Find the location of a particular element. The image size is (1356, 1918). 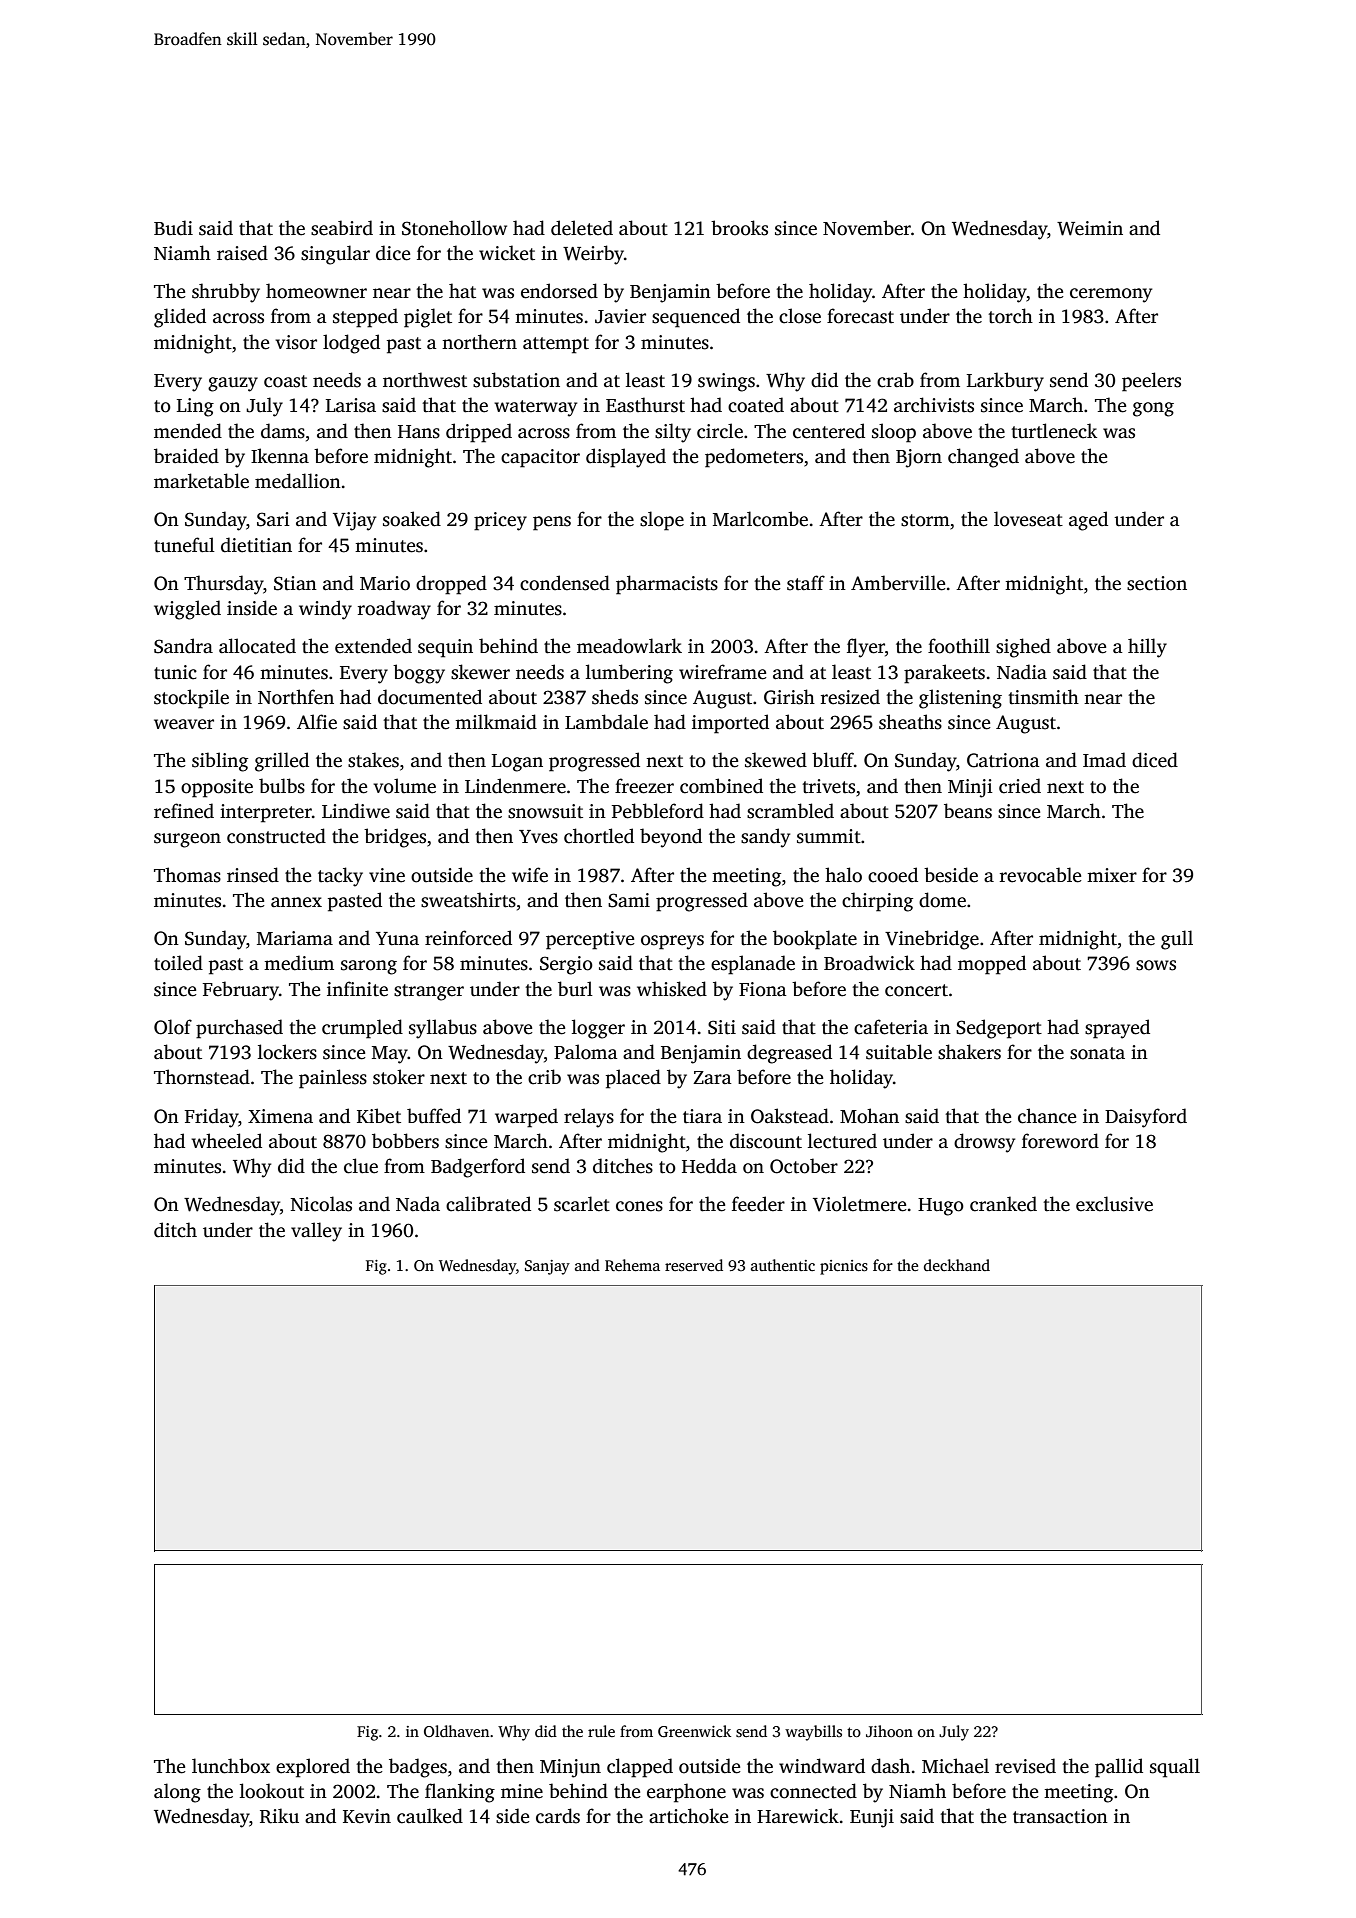

deckhand is located at coordinates (957, 1265).
